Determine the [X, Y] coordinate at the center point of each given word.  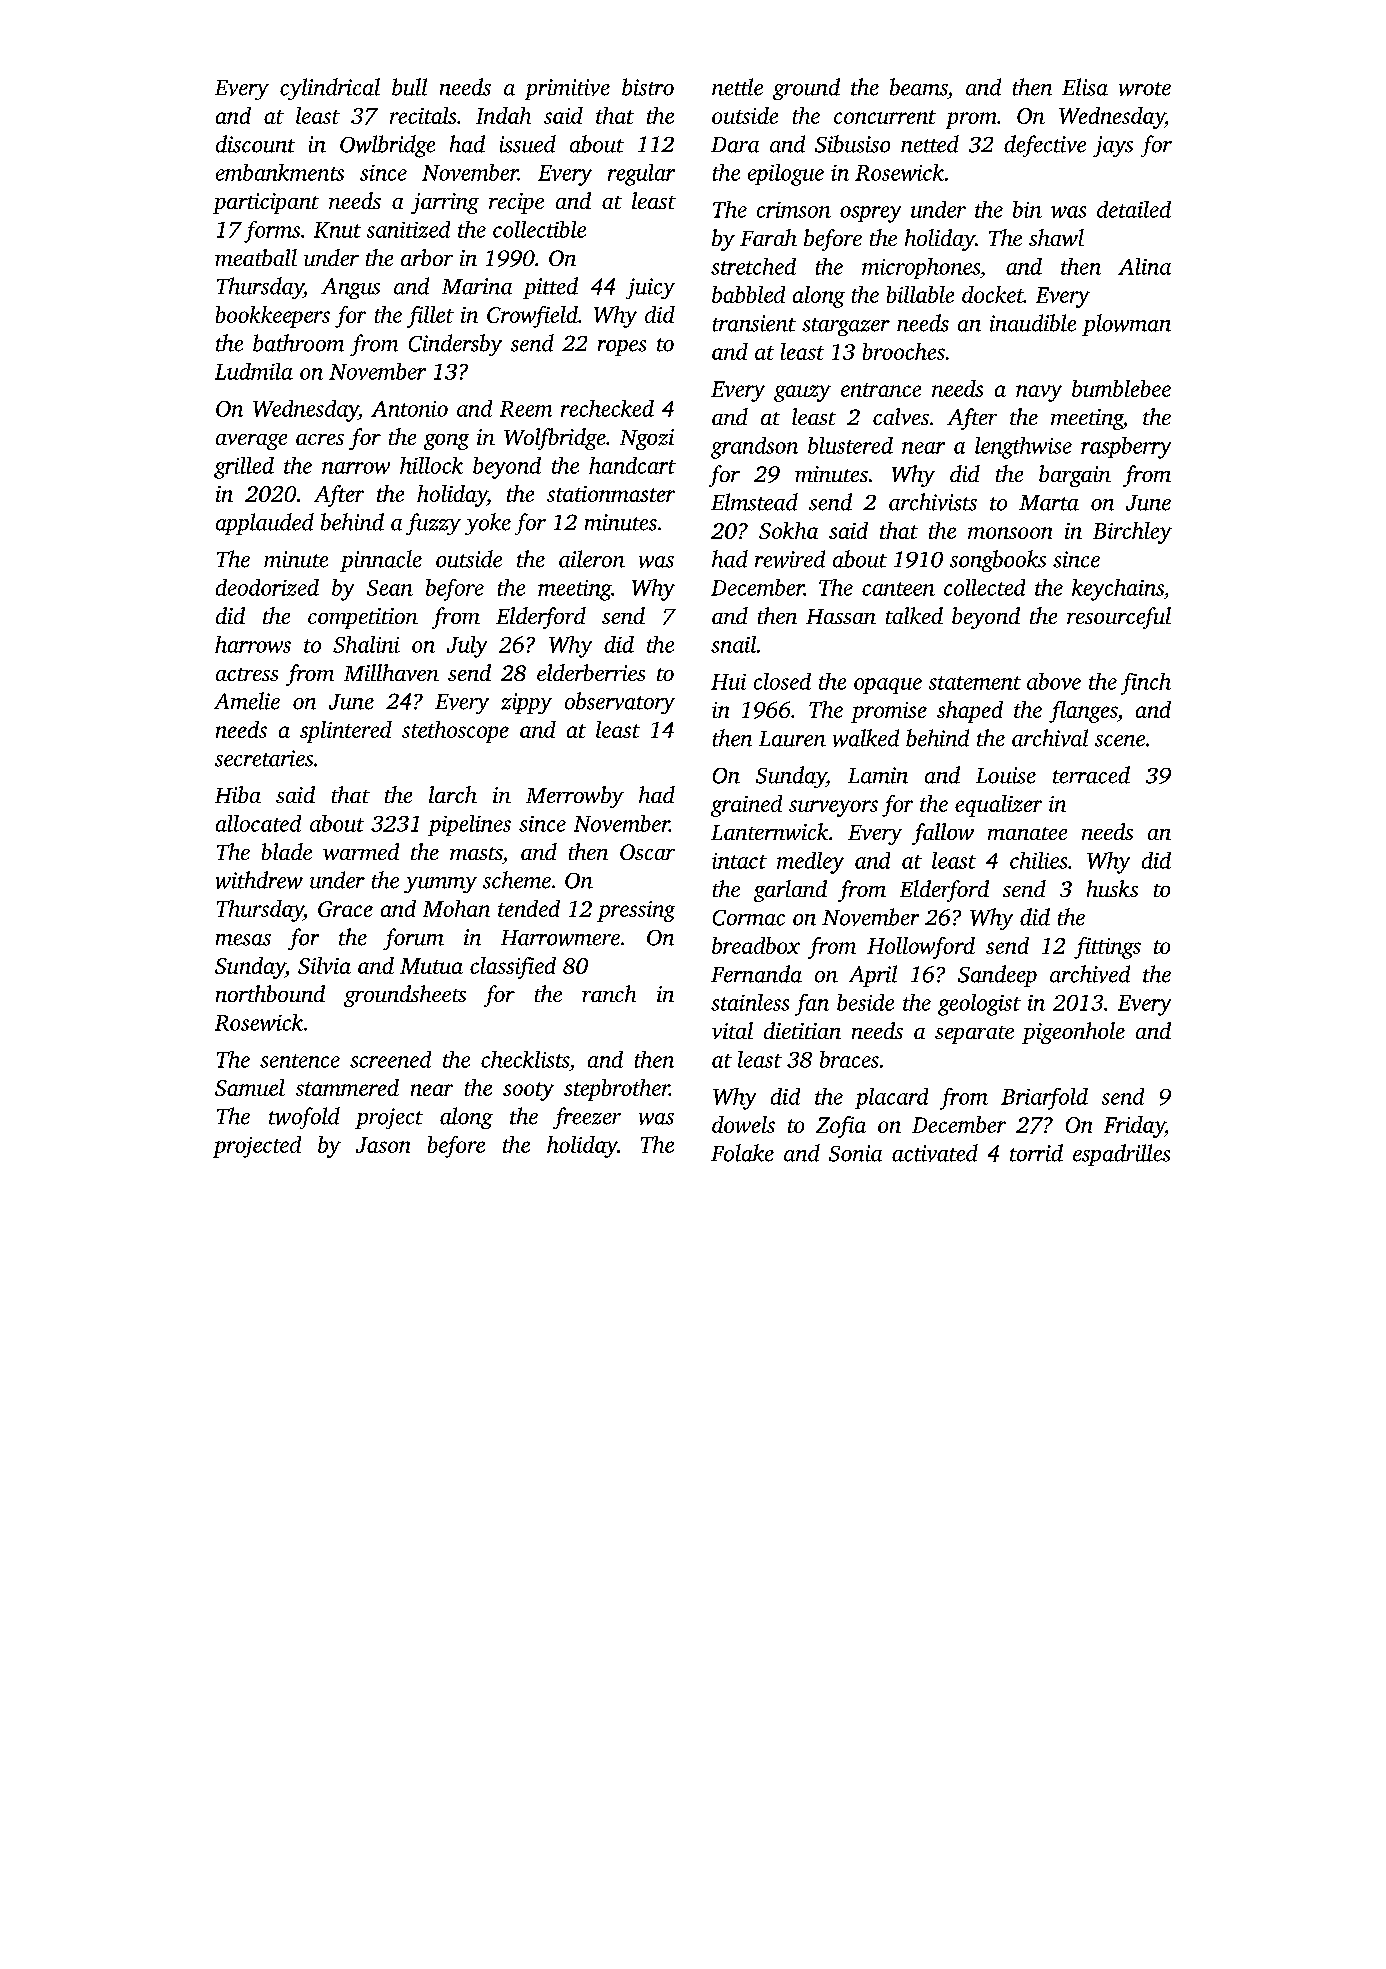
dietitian [802, 1030]
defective [1045, 146]
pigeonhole [1073, 1033]
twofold [304, 1118]
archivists [933, 502]
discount [255, 144]
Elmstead [754, 502]
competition [363, 618]
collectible [539, 229]
